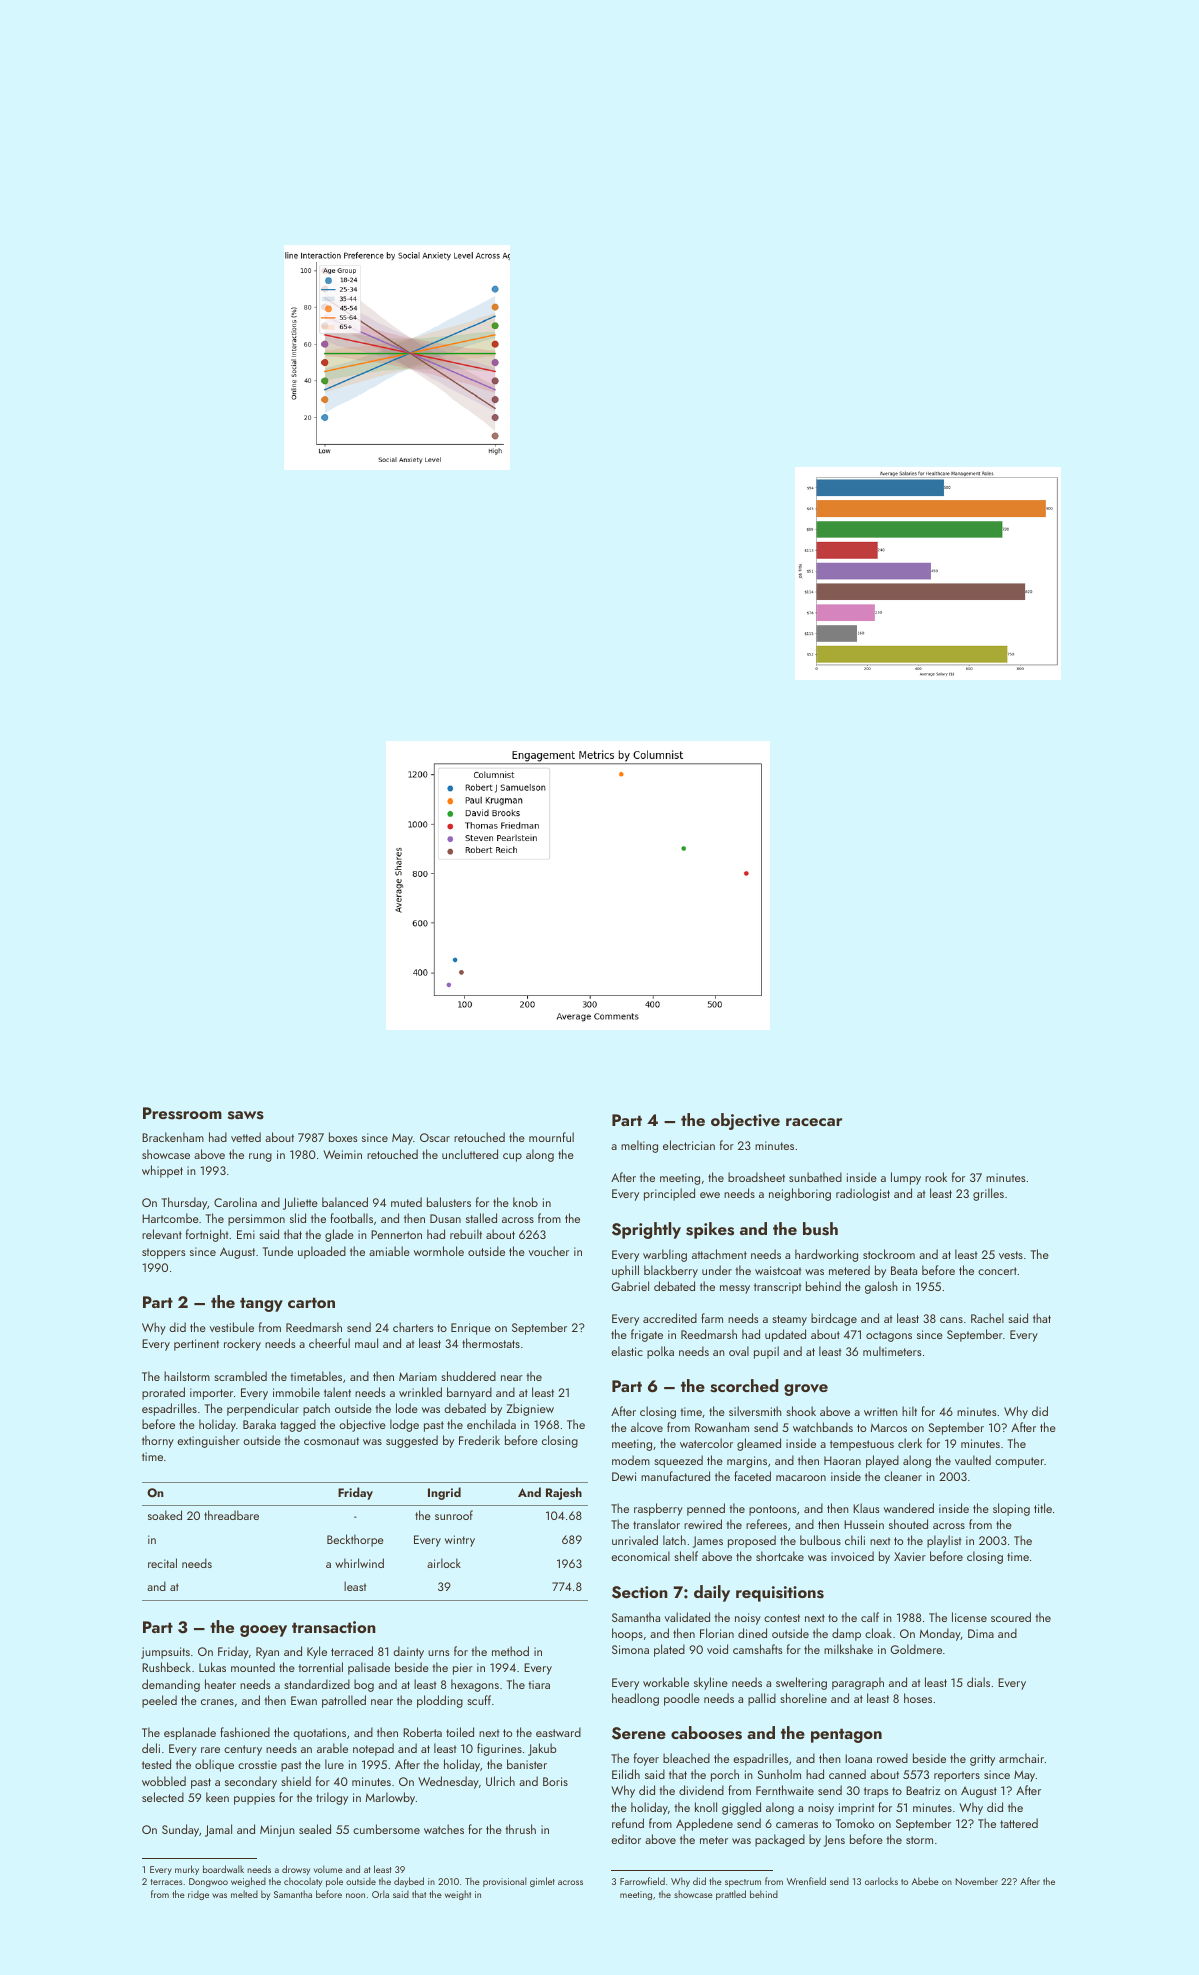  Describe the element at coordinates (823, 1427) in the page. I see `watchbands` at that location.
